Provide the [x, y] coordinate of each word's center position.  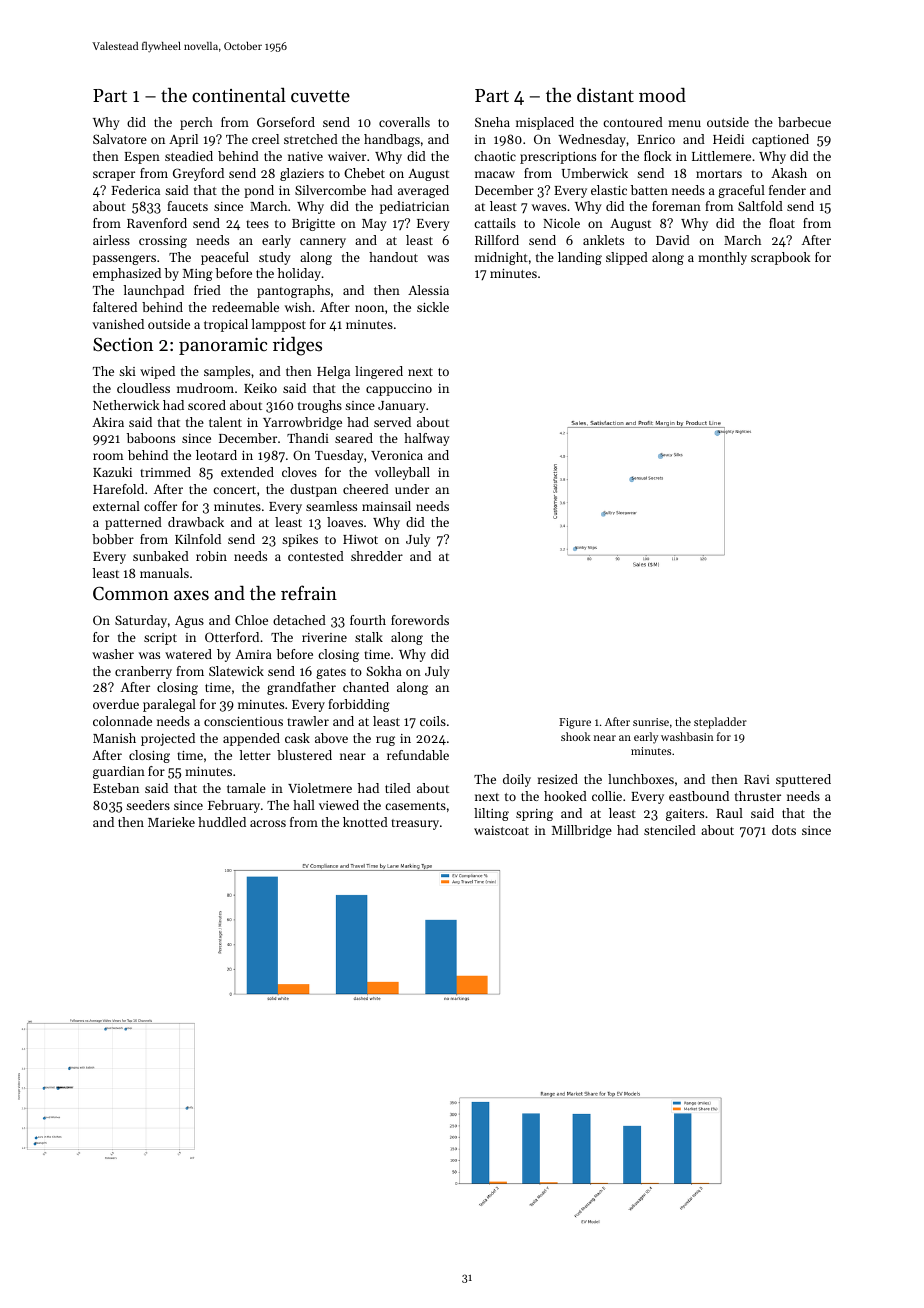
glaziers [302, 174]
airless [111, 240]
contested [316, 556]
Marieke [171, 822]
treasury [415, 824]
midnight [501, 258]
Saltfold [760, 206]
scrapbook [780, 258]
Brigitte [313, 225]
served [392, 422]
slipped [627, 258]
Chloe [251, 620]
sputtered [803, 780]
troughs [320, 406]
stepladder [720, 723]
